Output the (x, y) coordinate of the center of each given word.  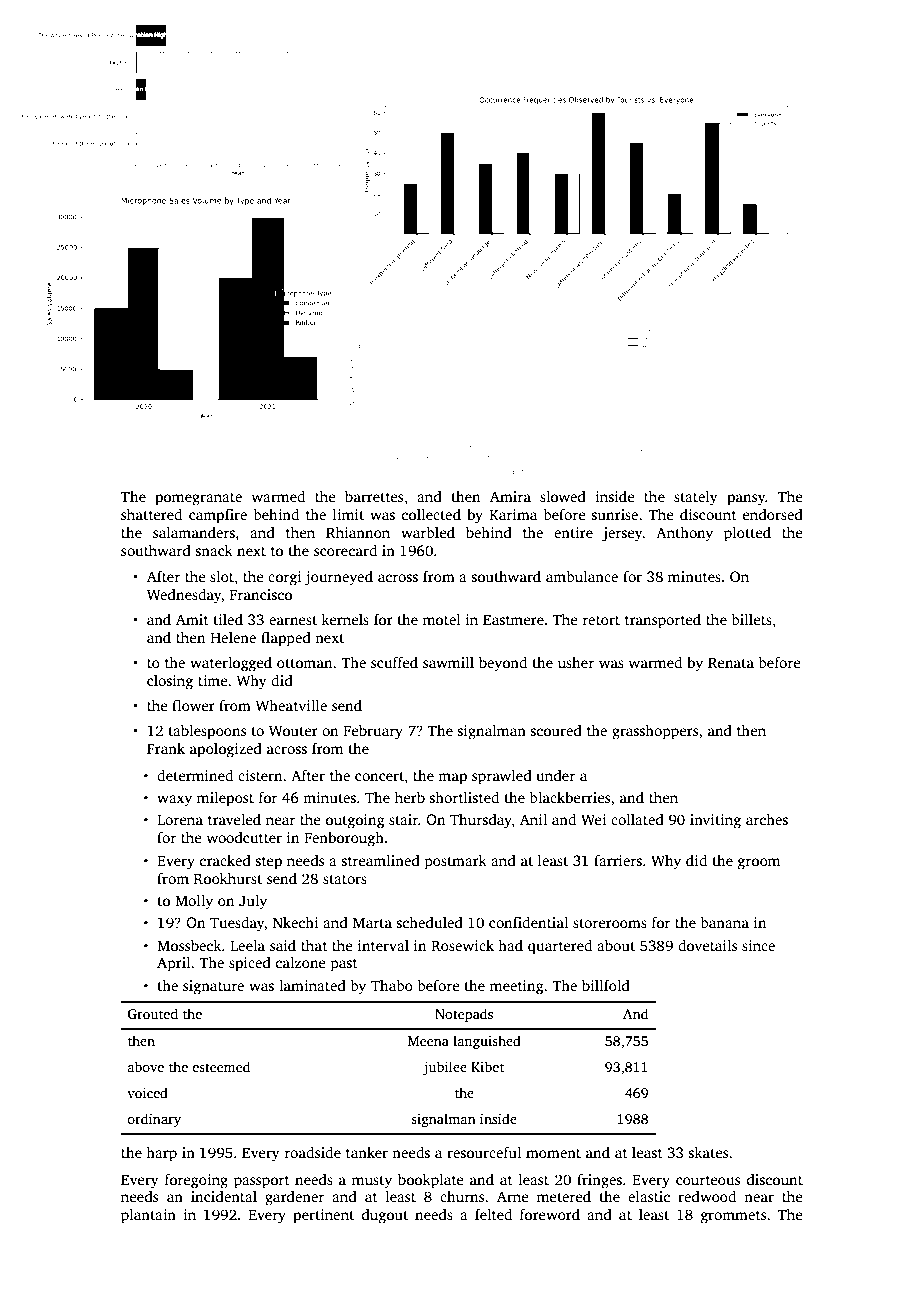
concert (379, 776)
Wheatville (291, 705)
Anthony (684, 534)
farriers (618, 860)
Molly (194, 902)
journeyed (339, 578)
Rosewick (462, 945)
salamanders (194, 532)
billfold (606, 985)
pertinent (323, 1216)
